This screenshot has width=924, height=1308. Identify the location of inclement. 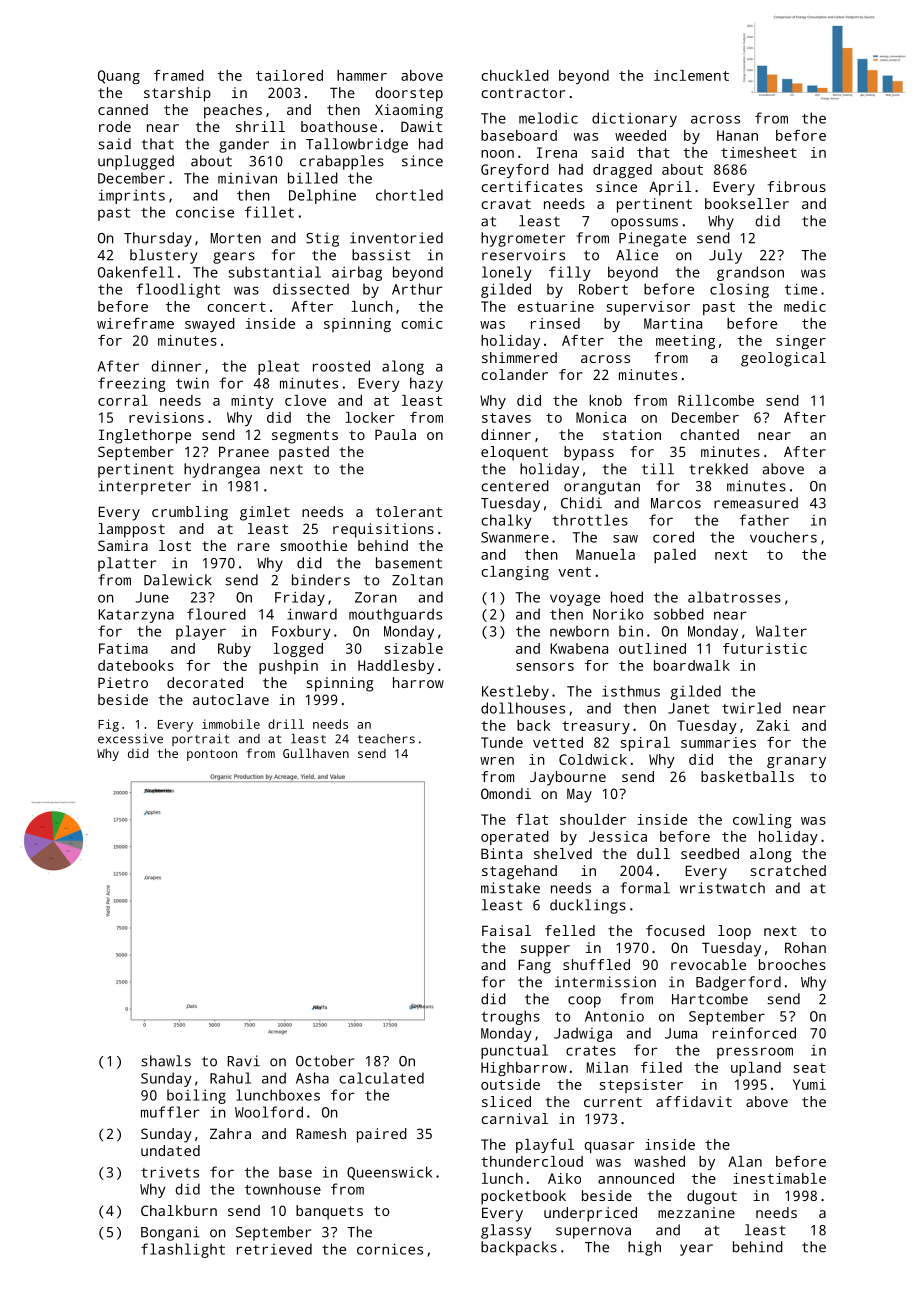
(691, 75).
